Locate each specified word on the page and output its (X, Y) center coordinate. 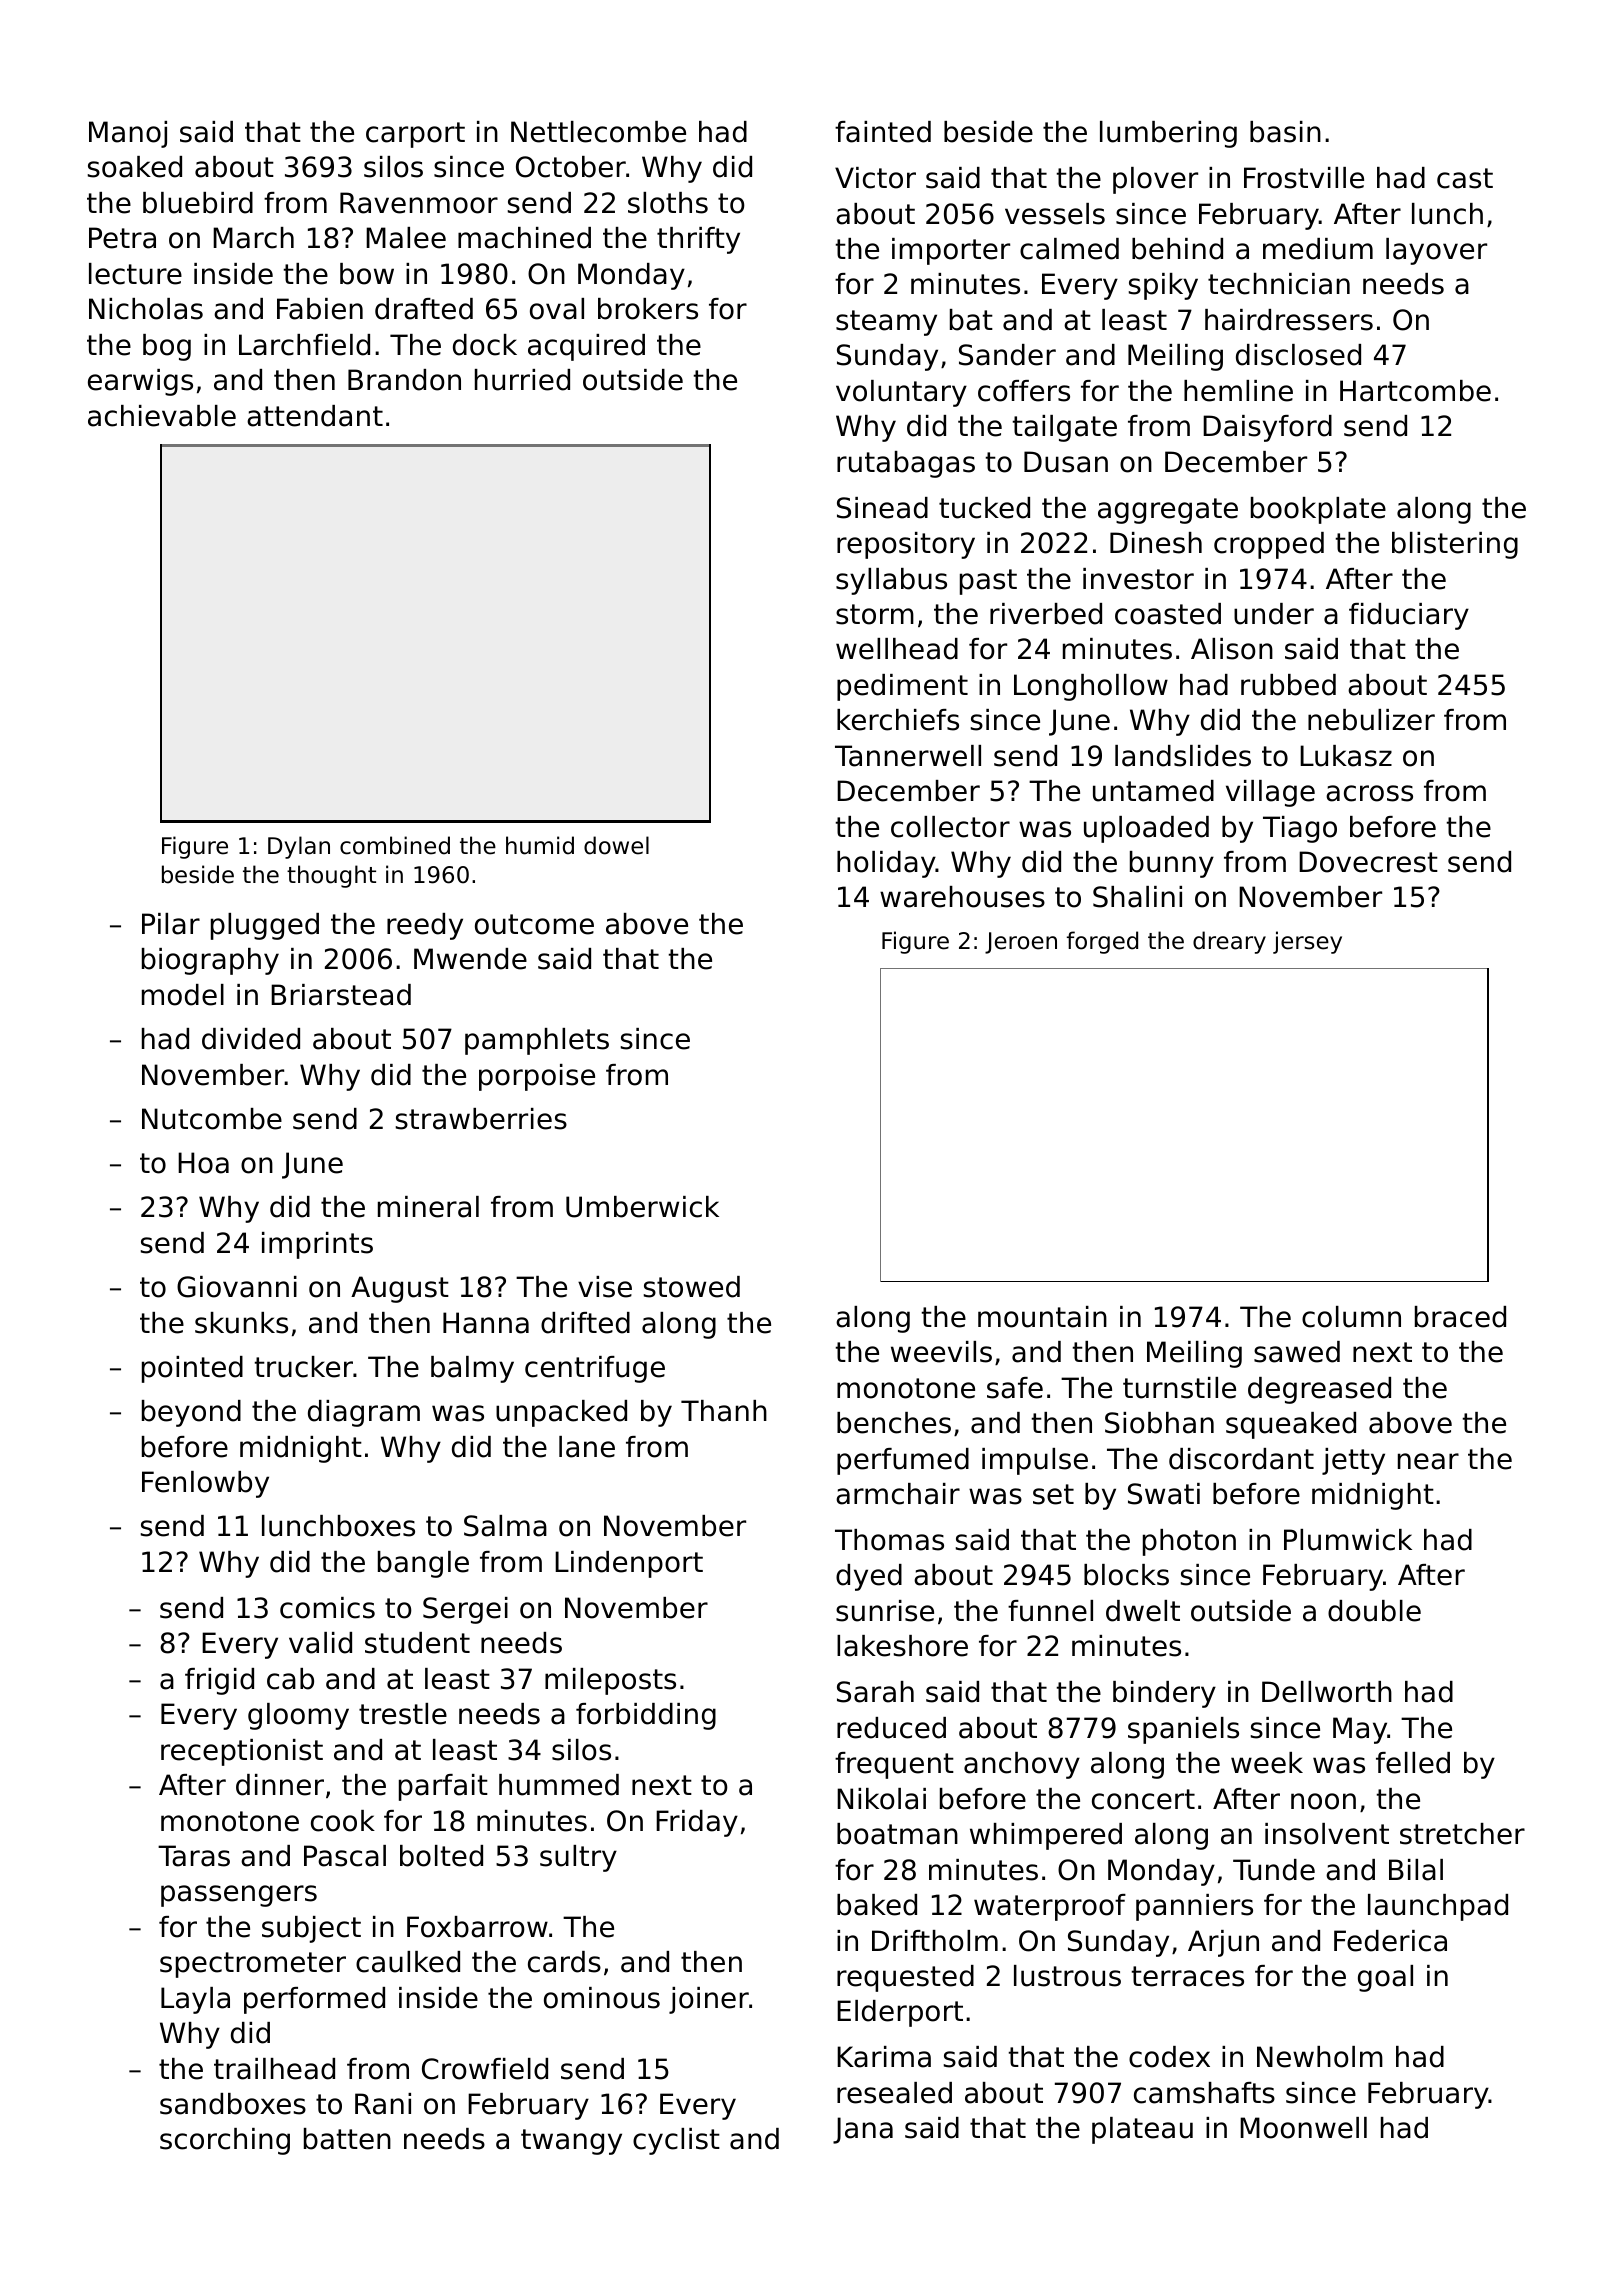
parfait (443, 1787)
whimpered (1046, 1836)
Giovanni (237, 1287)
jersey (1307, 942)
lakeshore (902, 1646)
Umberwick (642, 1207)
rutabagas (906, 464)
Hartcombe (1415, 391)
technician (1279, 284)
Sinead (882, 508)
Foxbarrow (477, 1927)
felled (1413, 1763)
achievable (162, 416)
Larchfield (304, 345)
